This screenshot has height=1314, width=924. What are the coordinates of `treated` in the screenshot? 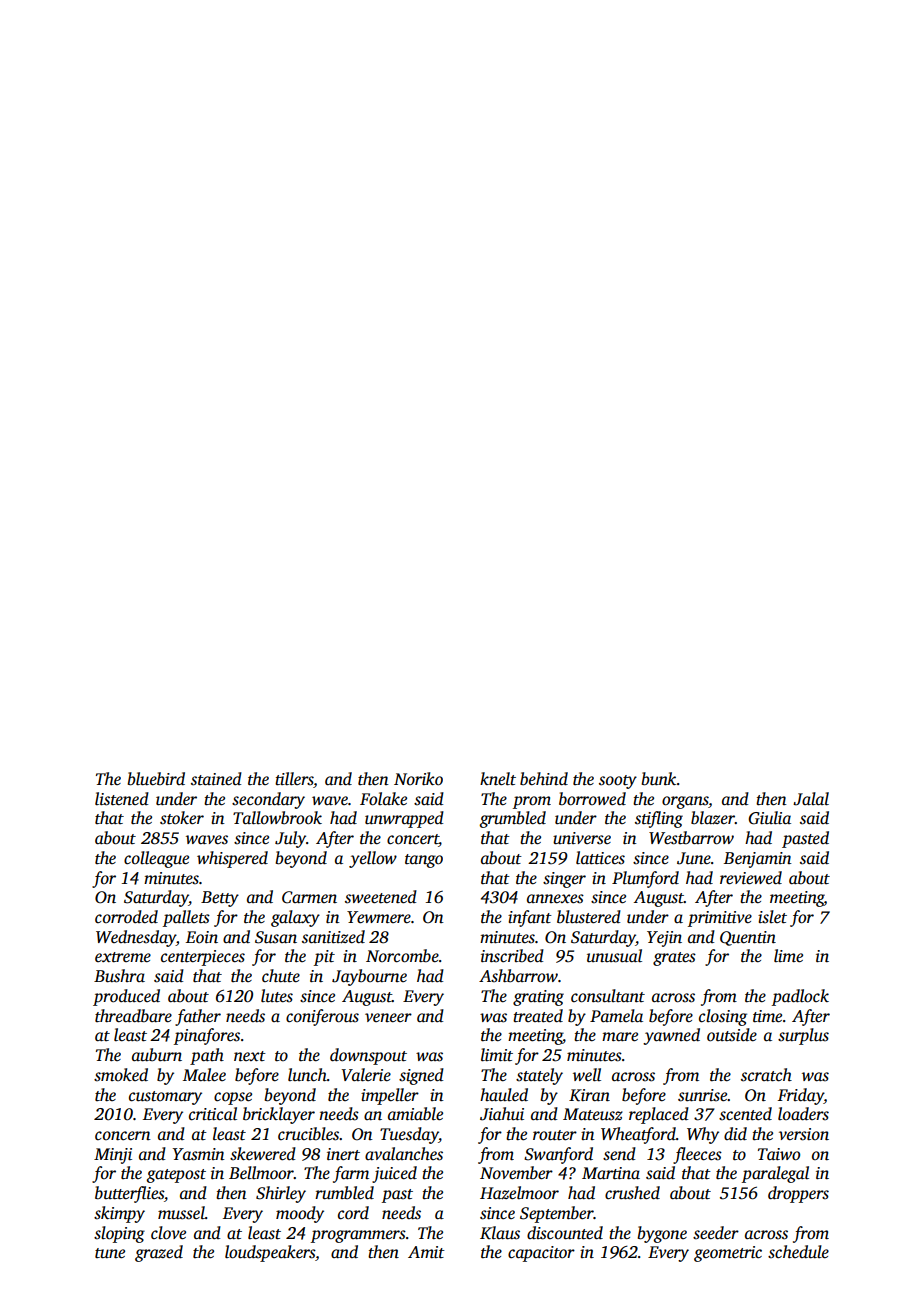 It's located at (538, 1016).
